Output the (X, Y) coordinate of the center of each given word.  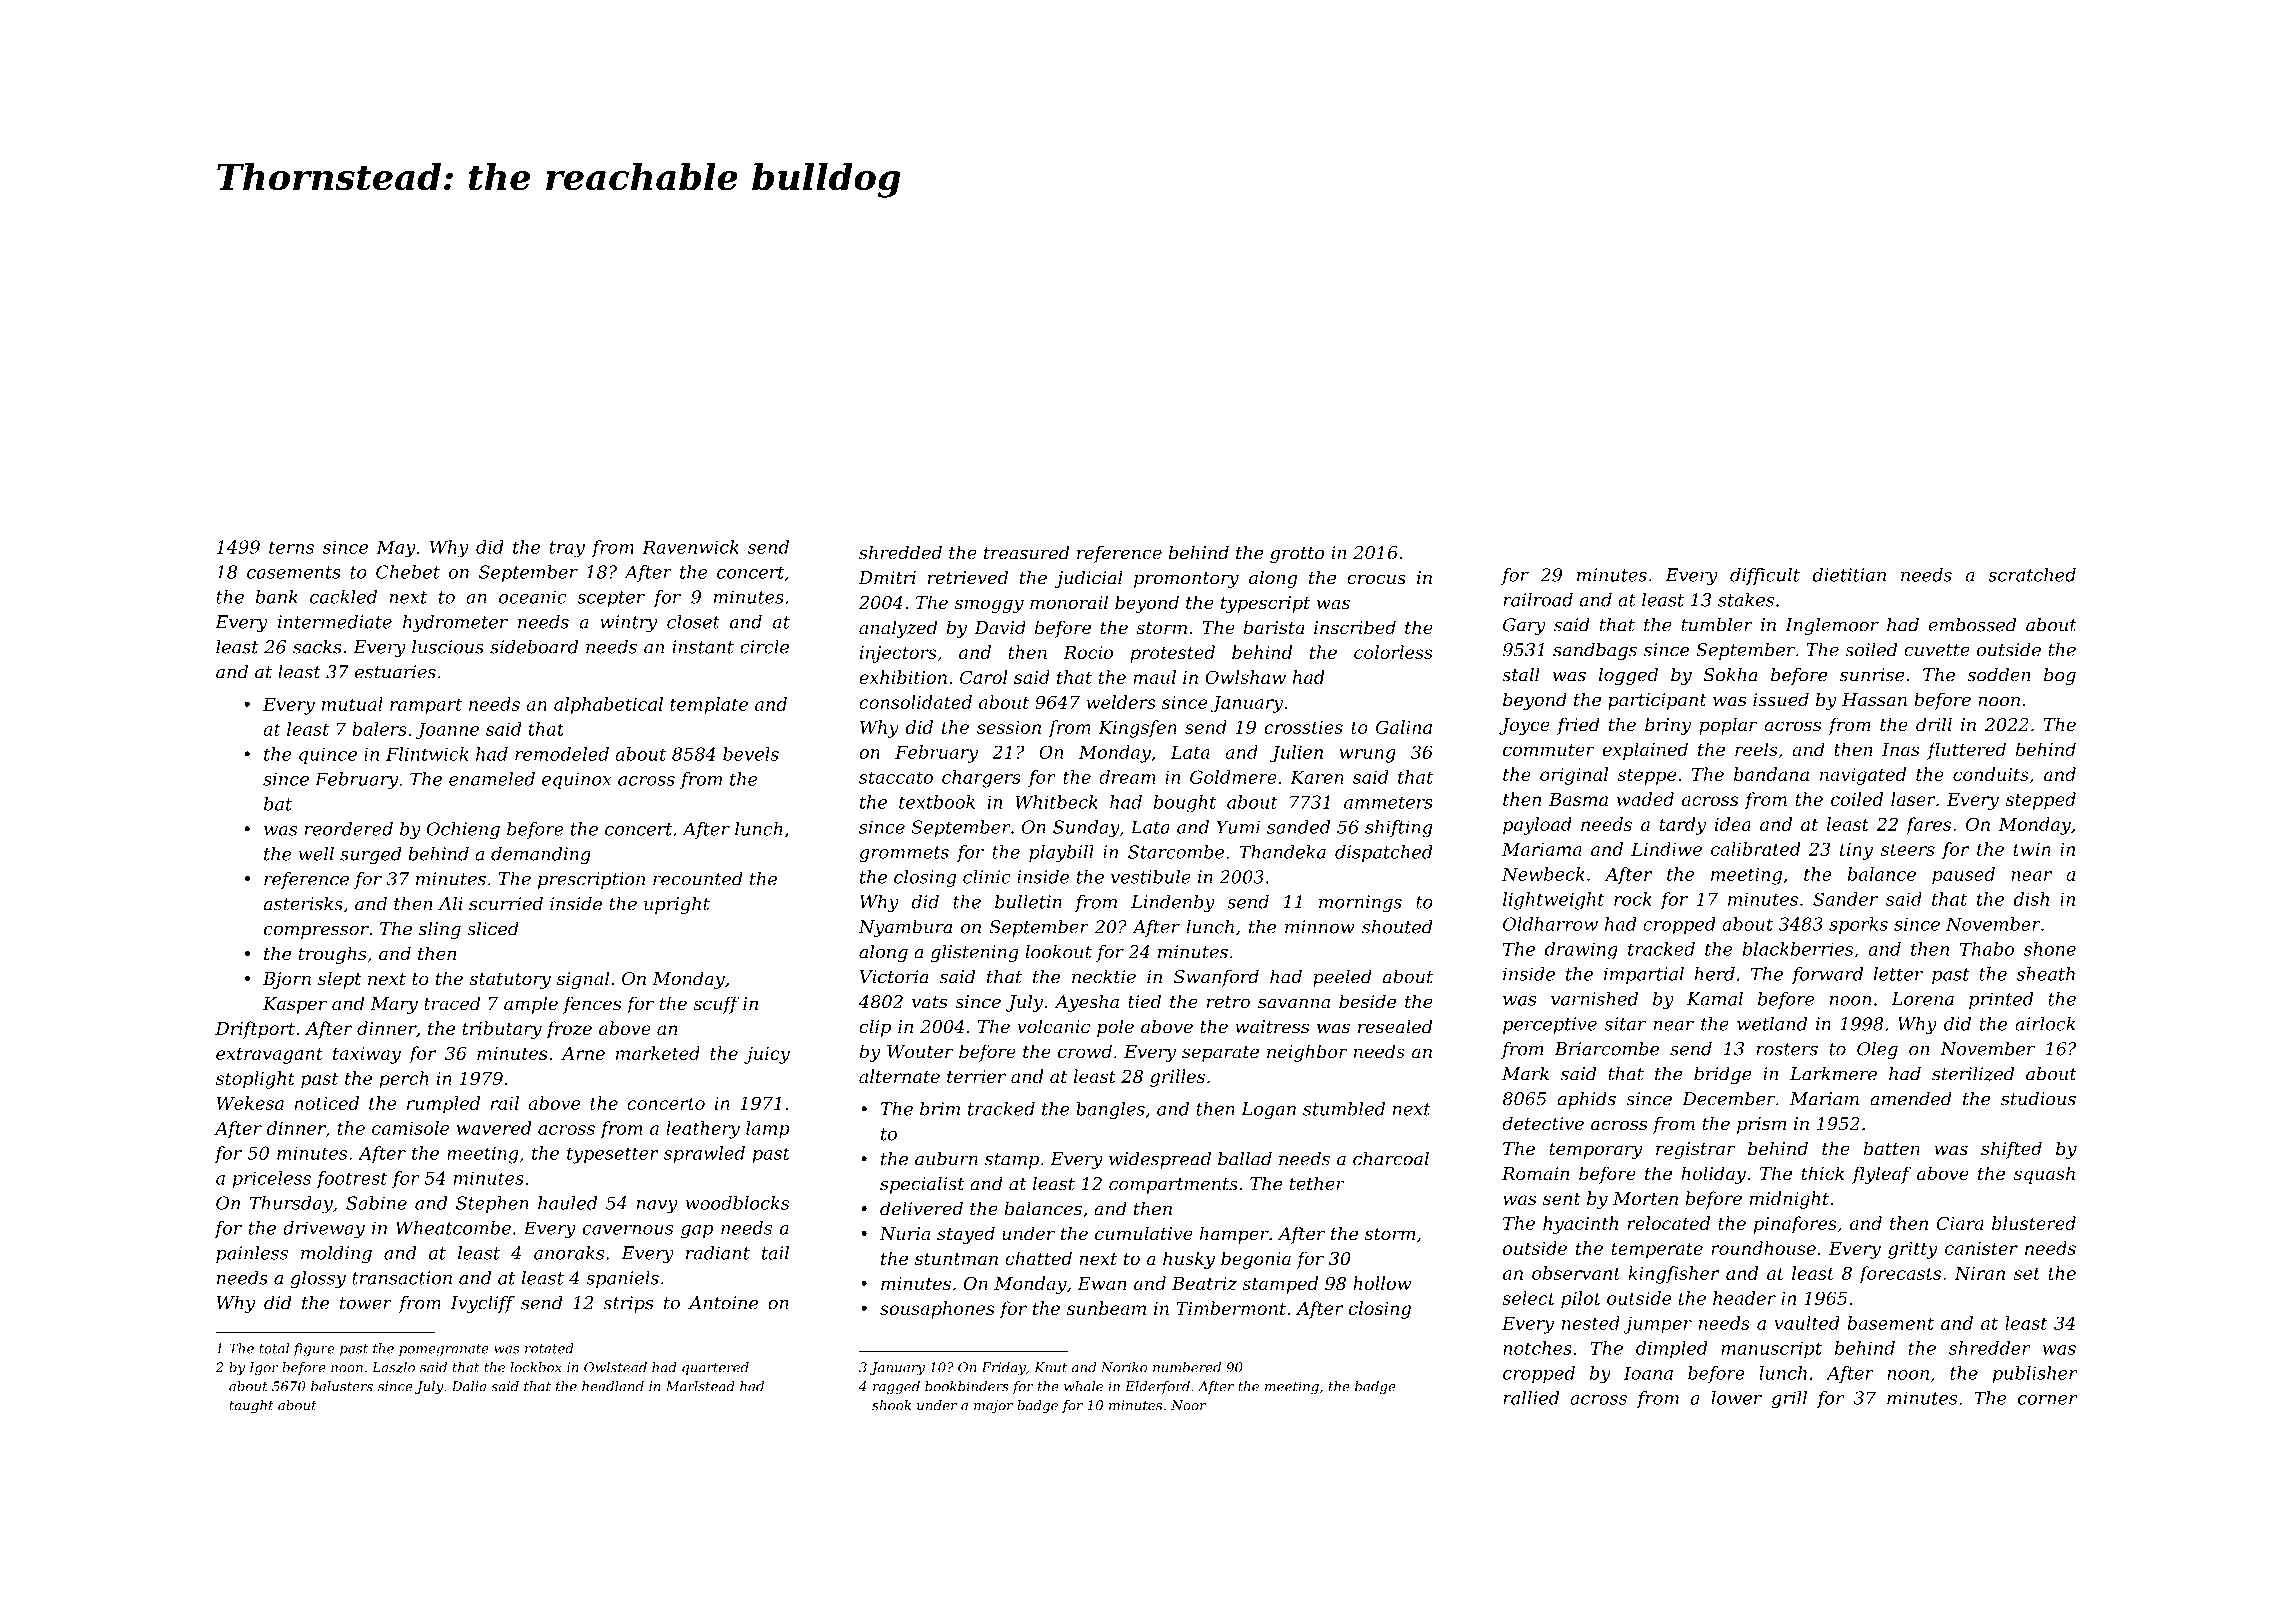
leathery (703, 1130)
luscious (448, 647)
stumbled (1344, 1109)
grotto (1297, 555)
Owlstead (615, 1367)
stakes (1746, 600)
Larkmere (1833, 1074)
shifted (2011, 1150)
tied (1144, 1001)
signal (583, 980)
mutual (352, 704)
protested (1172, 654)
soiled (1871, 650)
